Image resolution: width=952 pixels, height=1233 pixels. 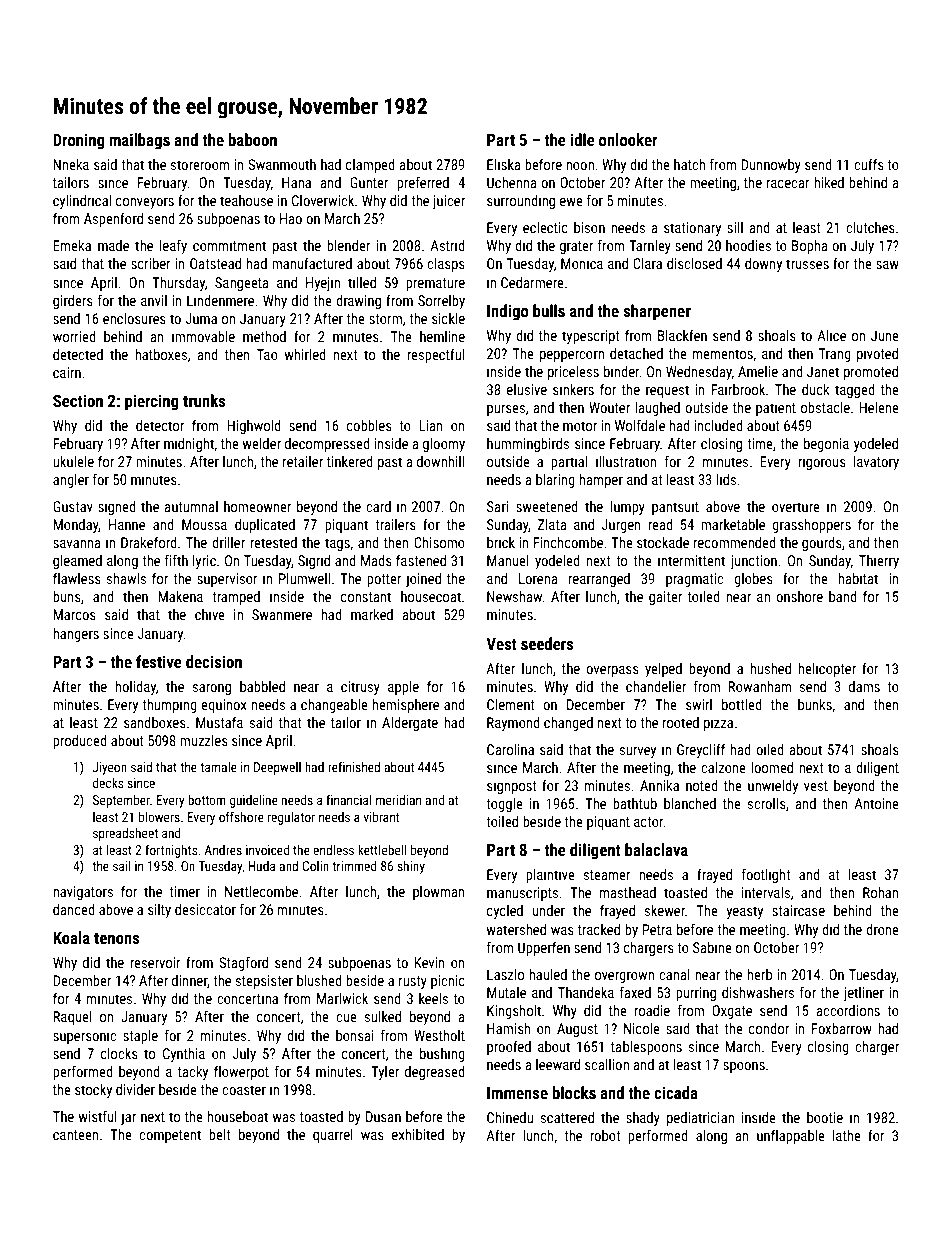 What do you see at coordinates (723, 354) in the document?
I see `mementos` at bounding box center [723, 354].
